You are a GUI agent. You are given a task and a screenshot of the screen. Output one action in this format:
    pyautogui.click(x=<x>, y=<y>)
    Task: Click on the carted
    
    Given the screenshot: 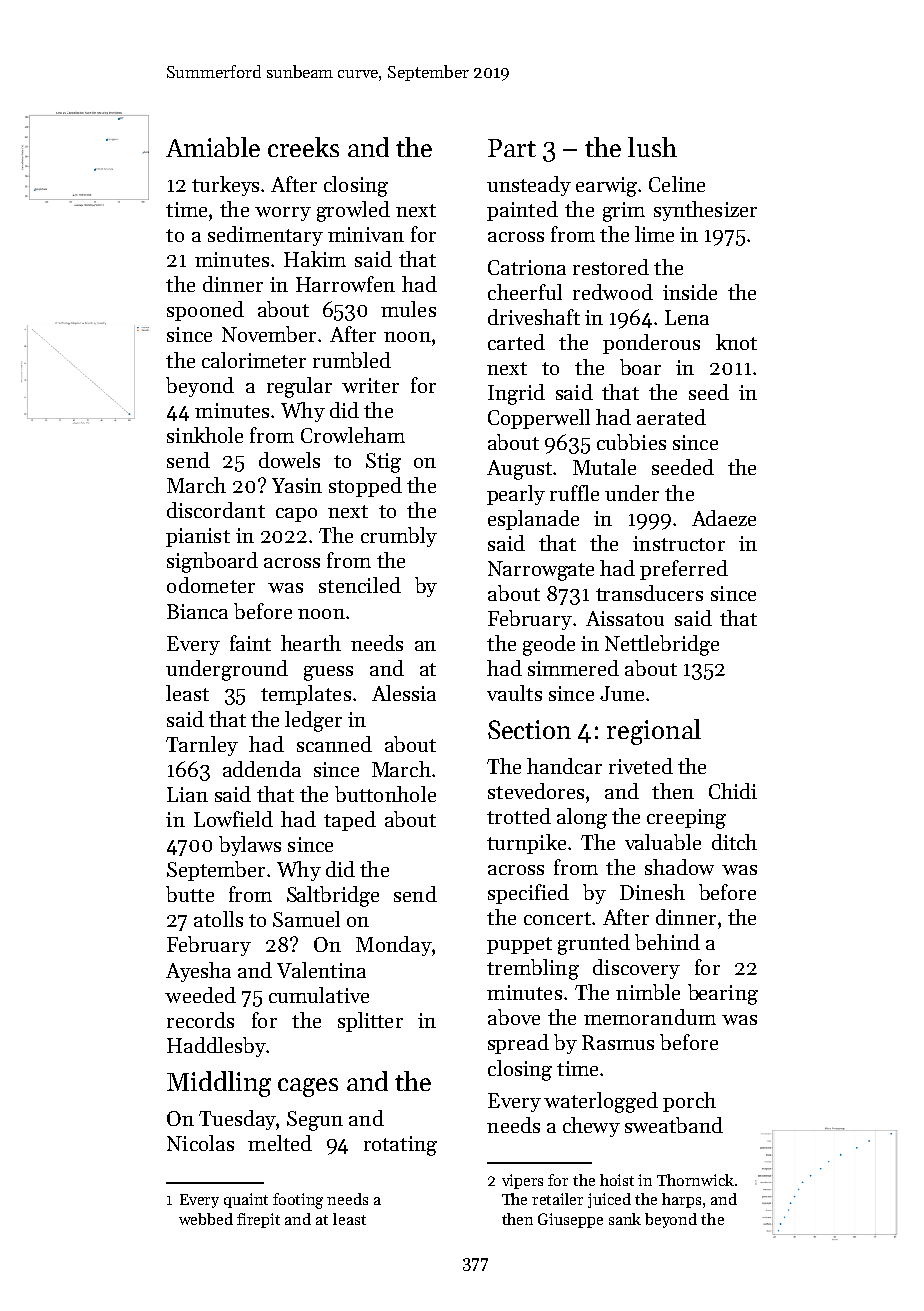 What is the action you would take?
    pyautogui.click(x=516, y=342)
